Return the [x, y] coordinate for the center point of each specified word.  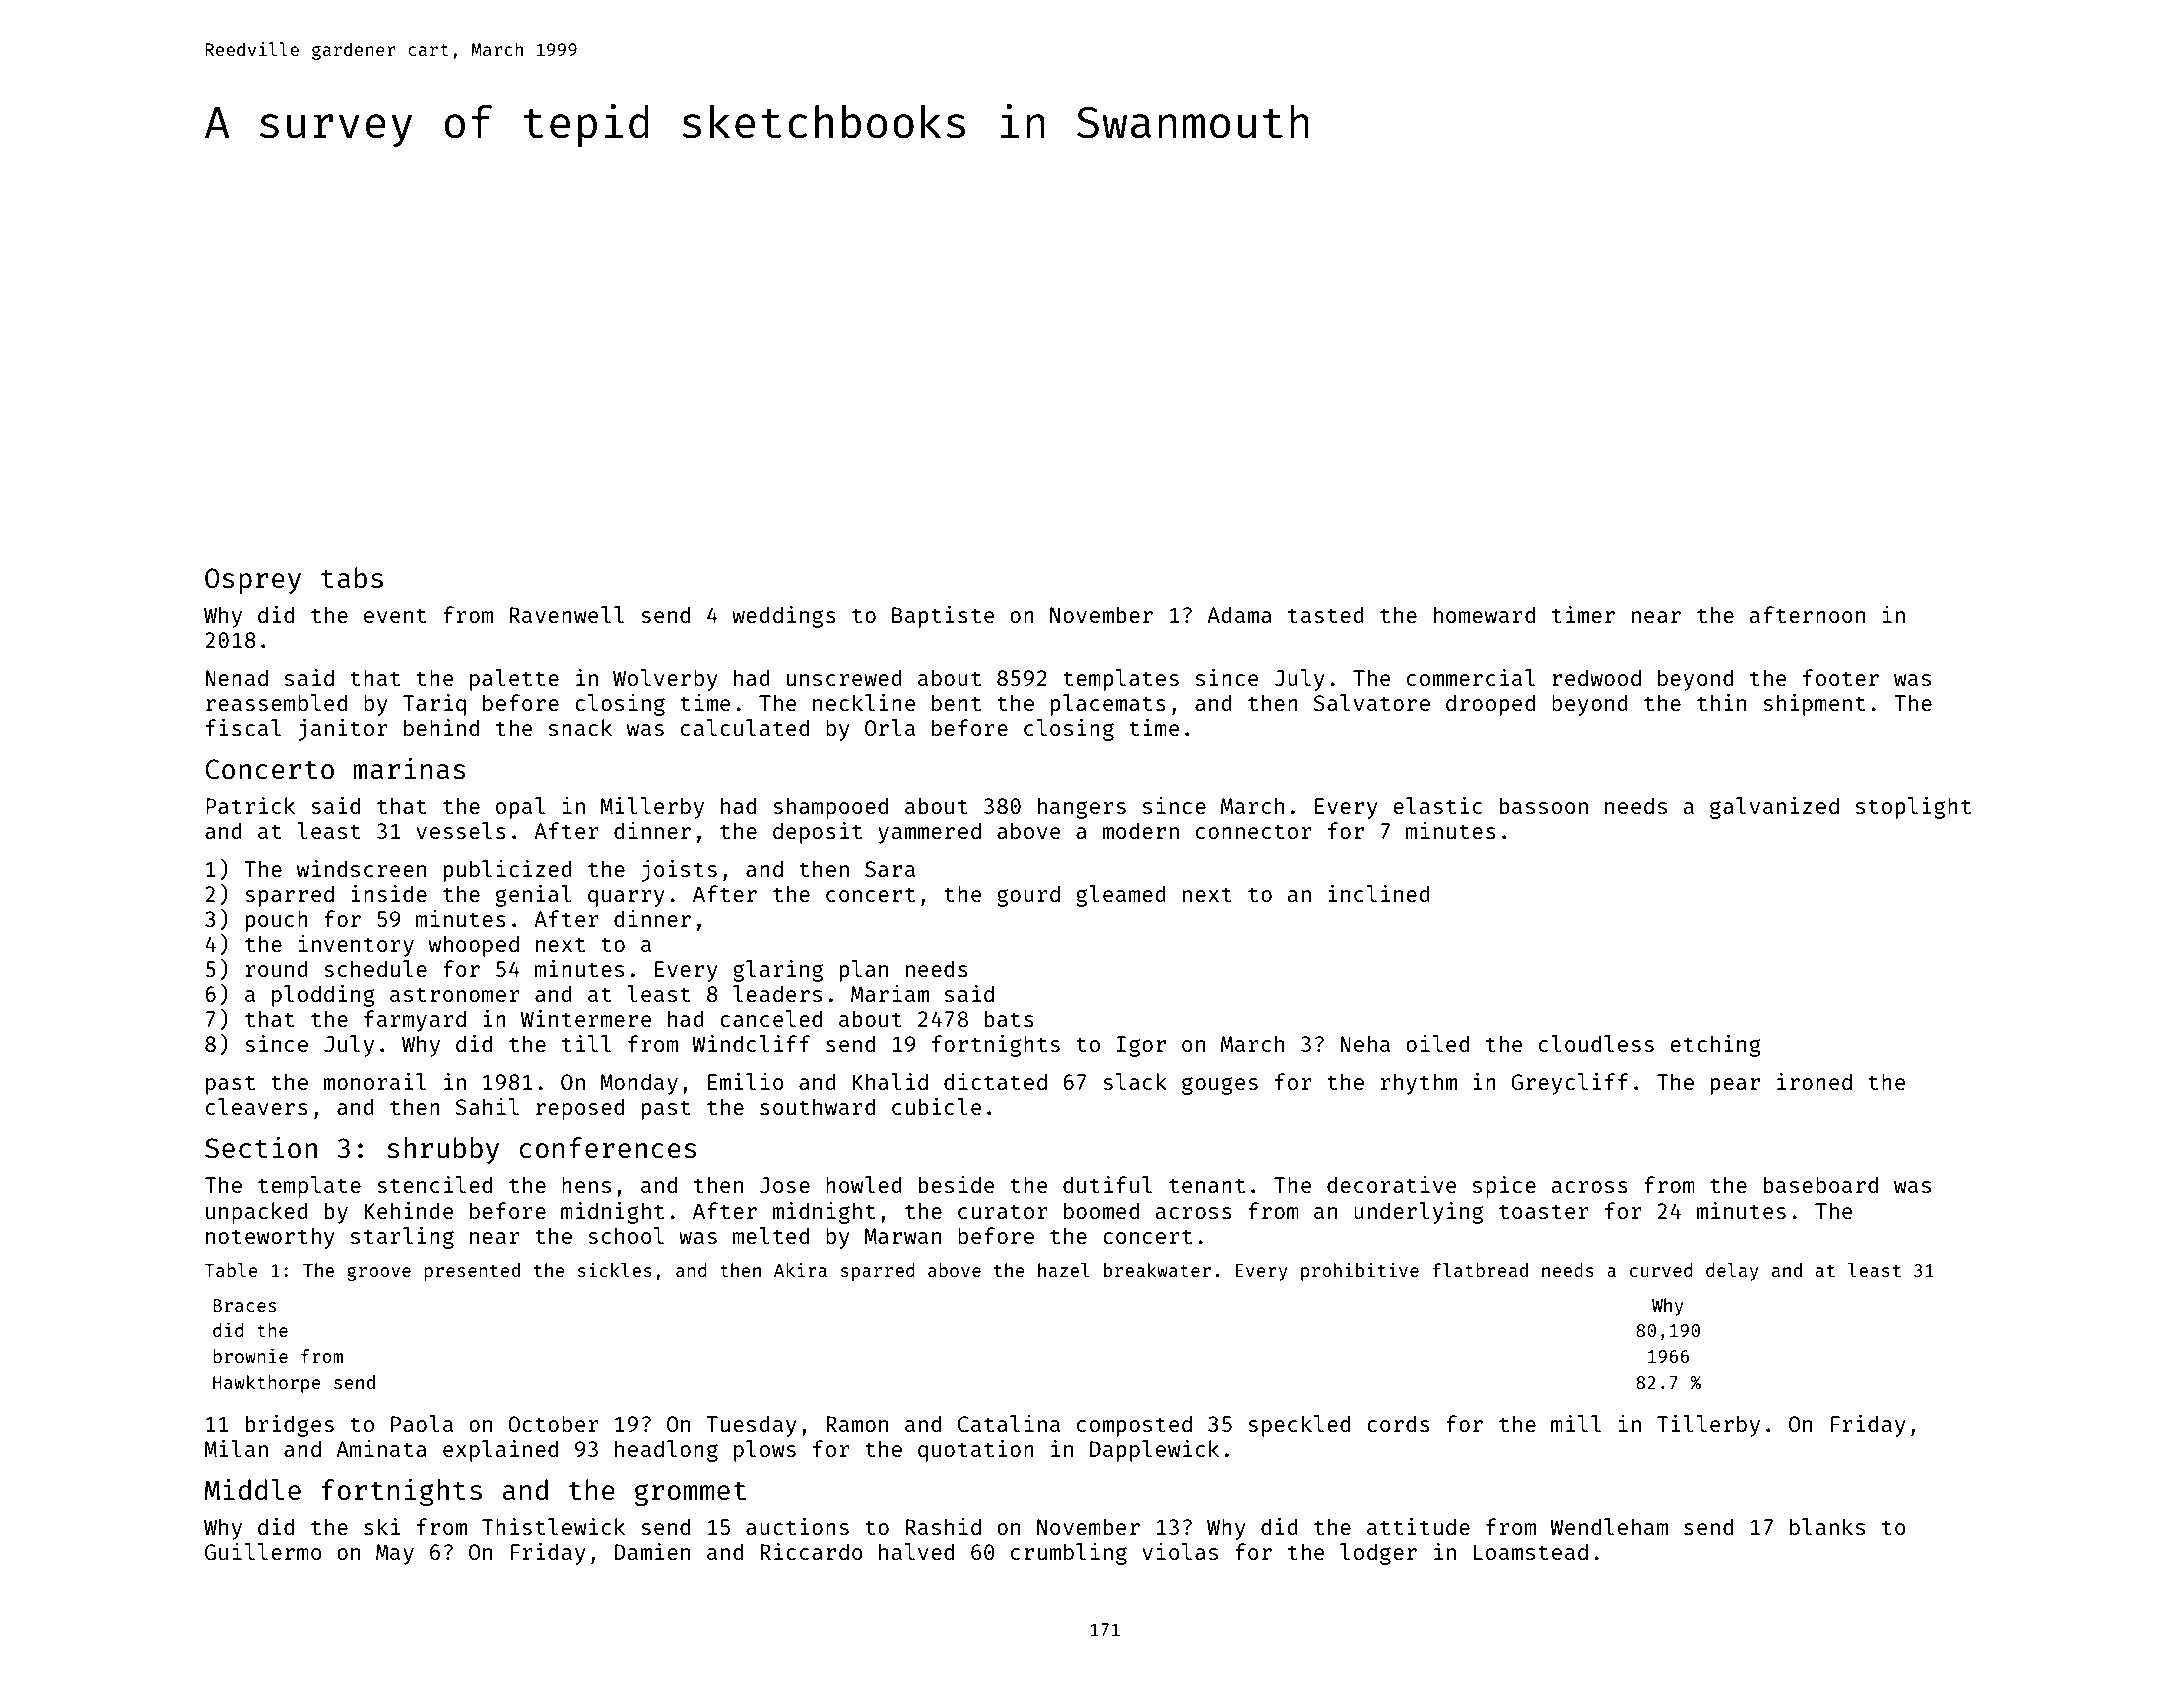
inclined [1379, 893]
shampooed [830, 808]
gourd [1028, 896]
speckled [1299, 1426]
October [553, 1423]
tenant [1207, 1185]
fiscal [243, 727]
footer [1841, 677]
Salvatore [1372, 702]
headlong [666, 1451]
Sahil [487, 1106]
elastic [1437, 805]
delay [1732, 1272]
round [277, 968]
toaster [1544, 1211]
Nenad [236, 677]
